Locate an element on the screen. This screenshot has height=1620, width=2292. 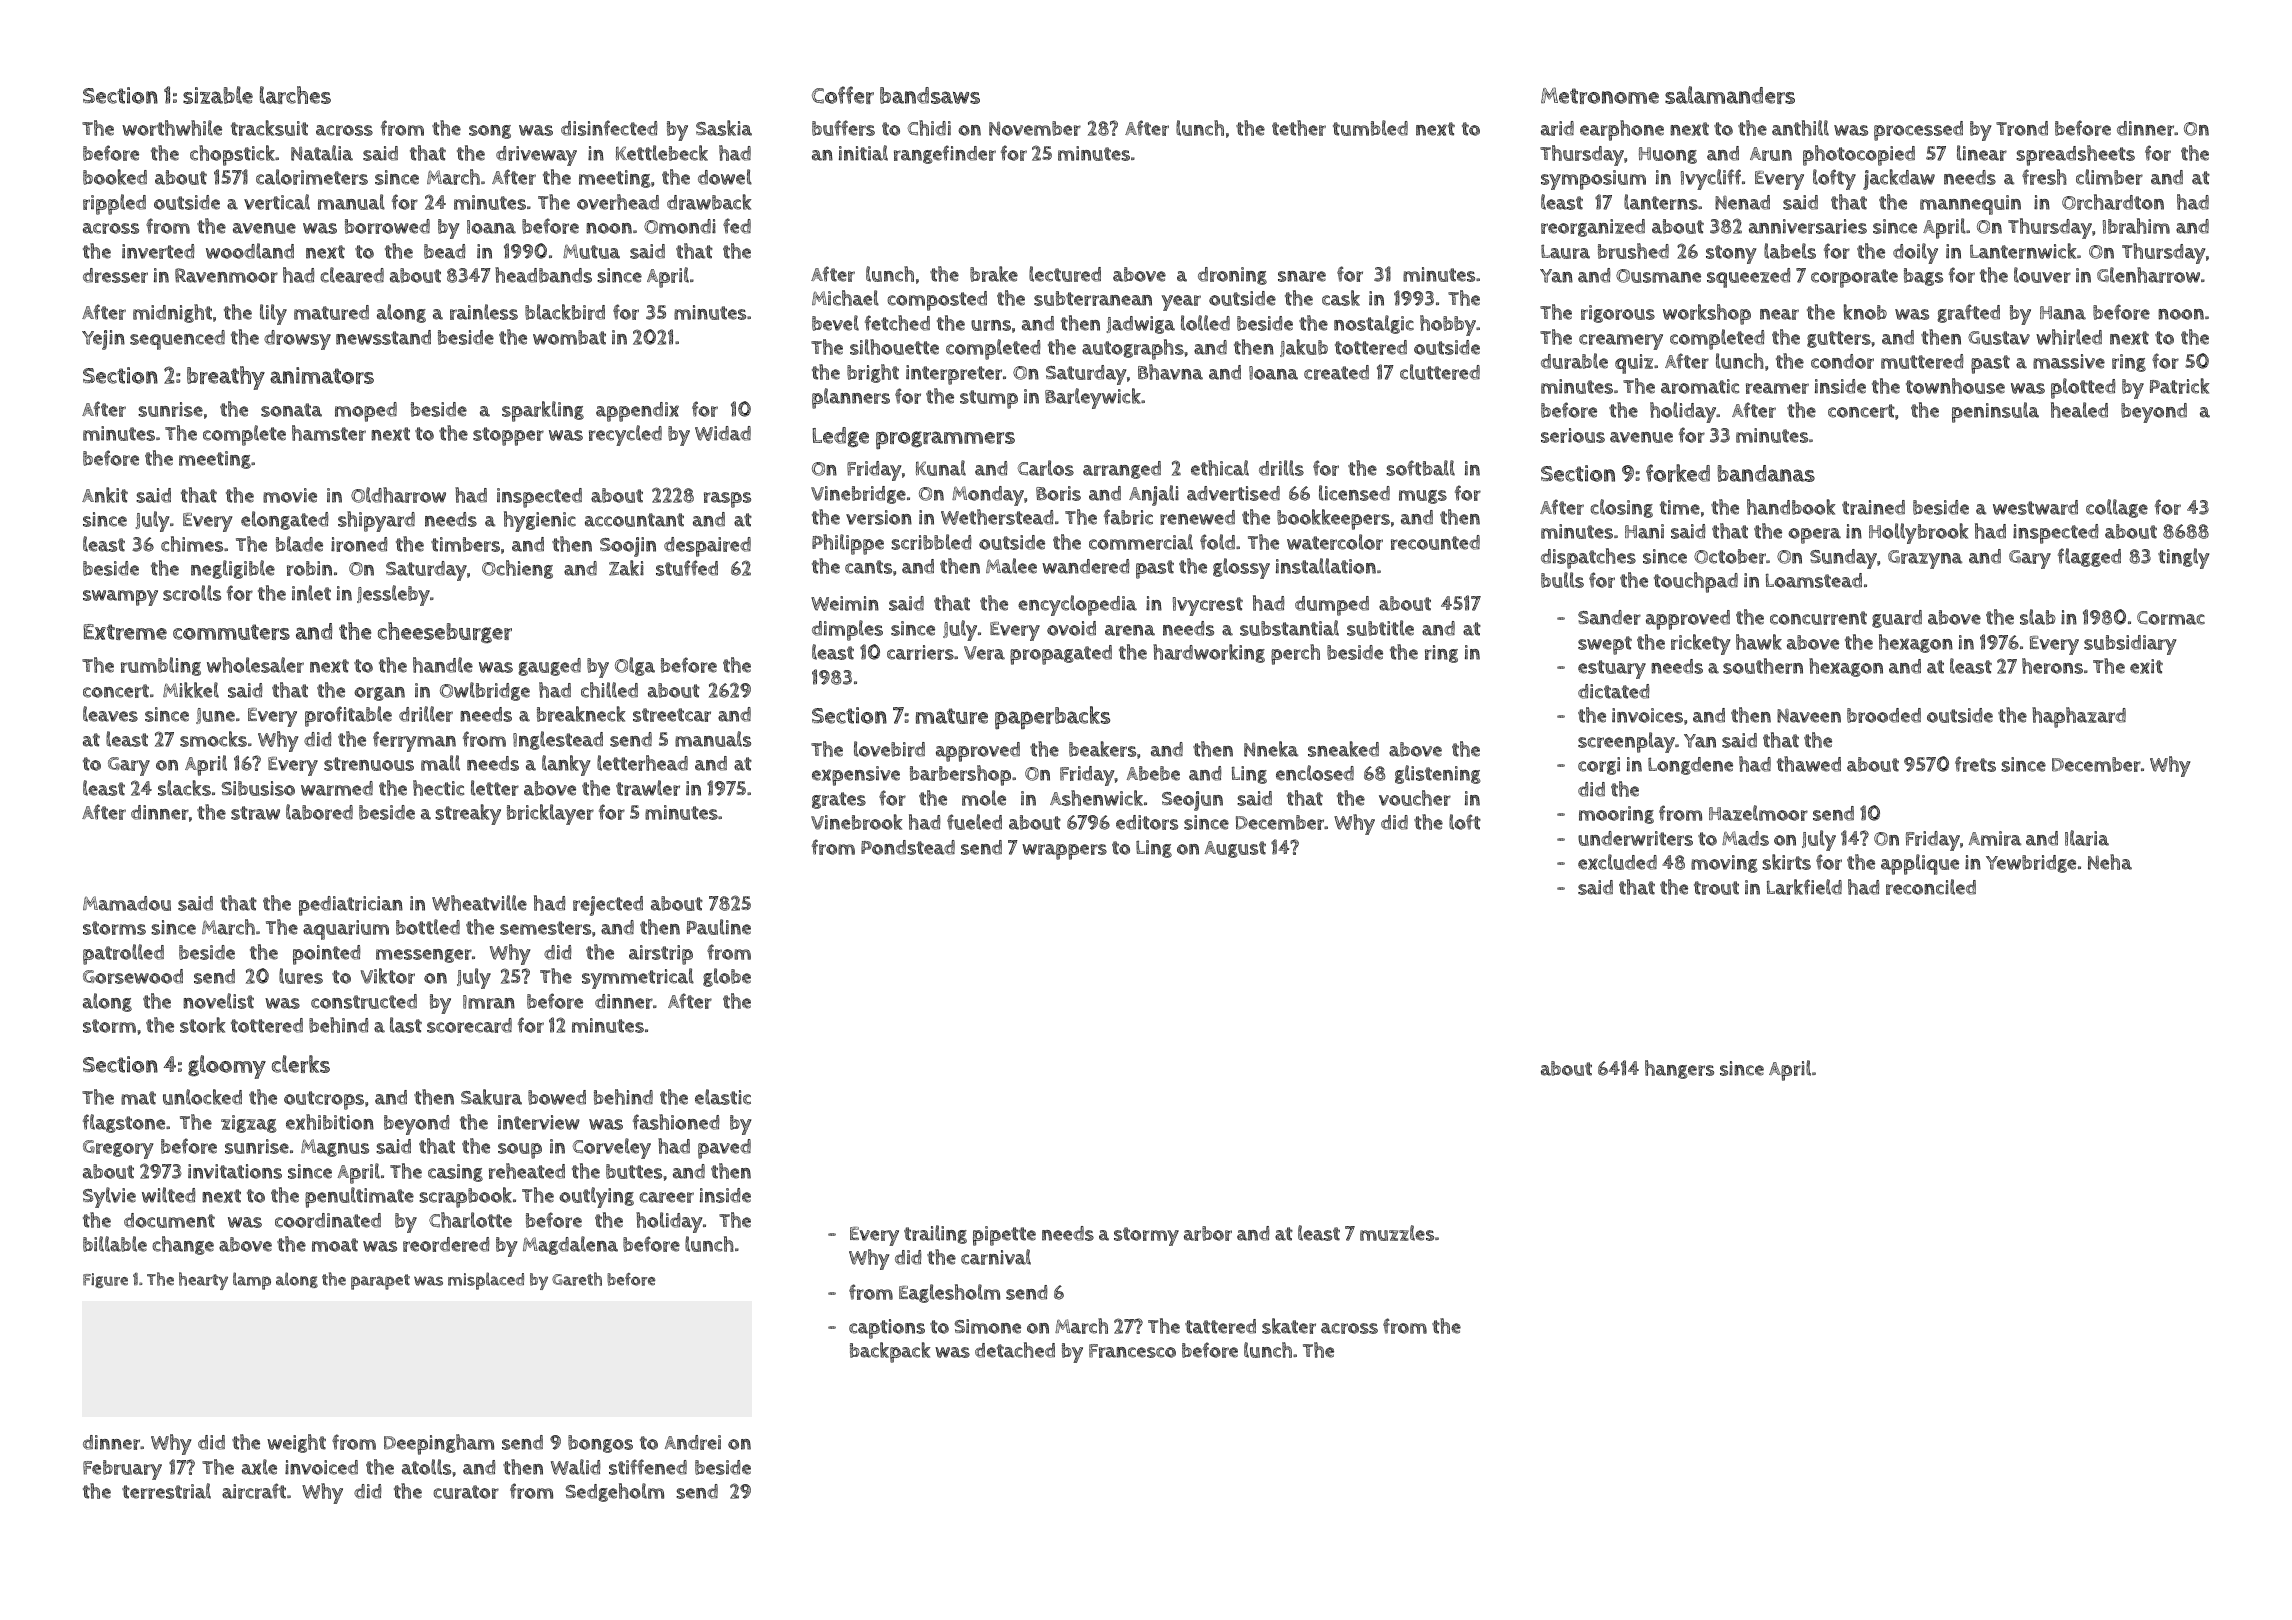
wombat is located at coordinates (569, 337).
